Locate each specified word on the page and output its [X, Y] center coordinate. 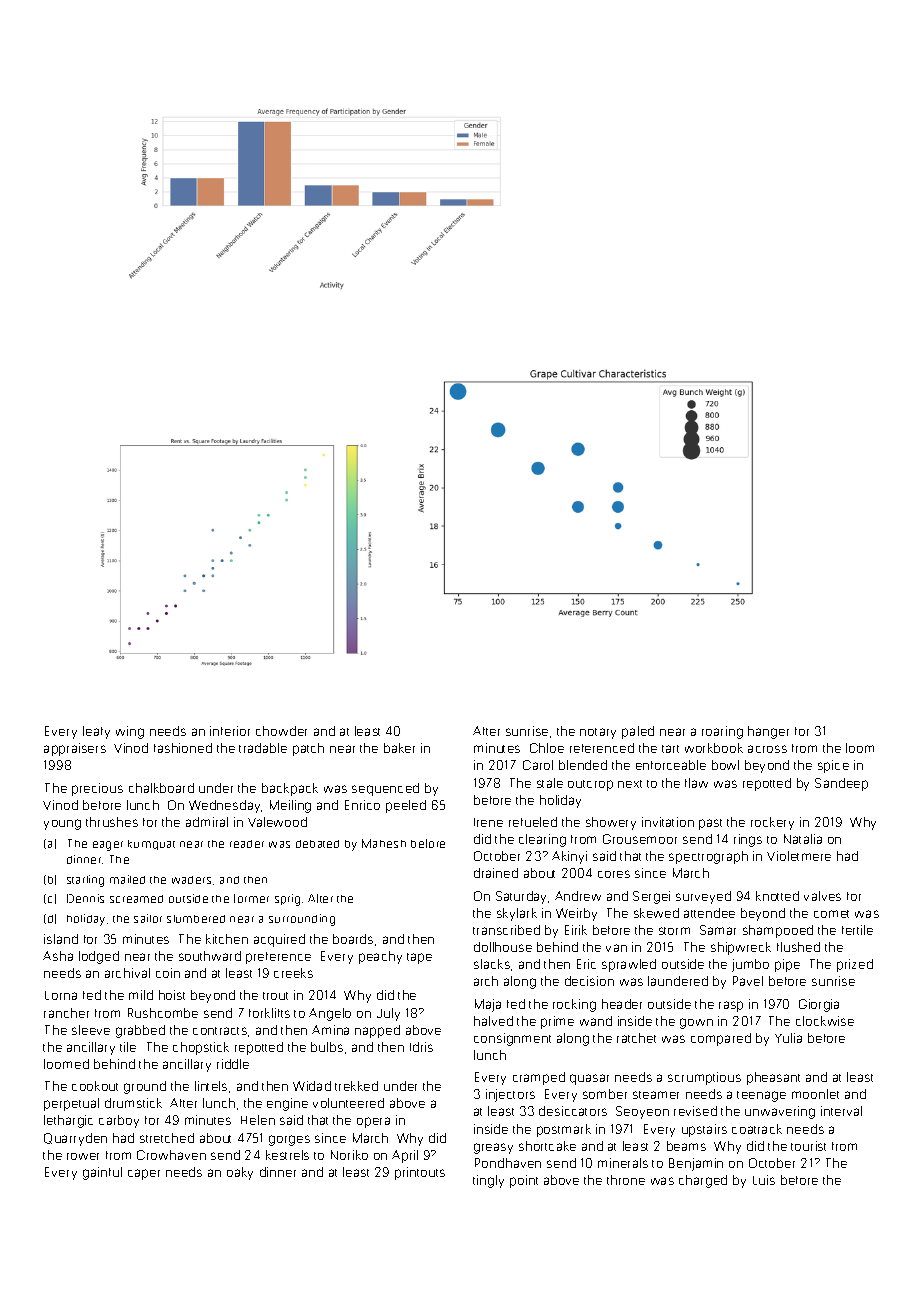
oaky [240, 1173]
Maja [488, 1005]
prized [855, 965]
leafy [96, 732]
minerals [623, 1163]
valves [822, 896]
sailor [148, 918]
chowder [281, 731]
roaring [722, 732]
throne [626, 1180]
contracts [220, 1031]
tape [419, 958]
